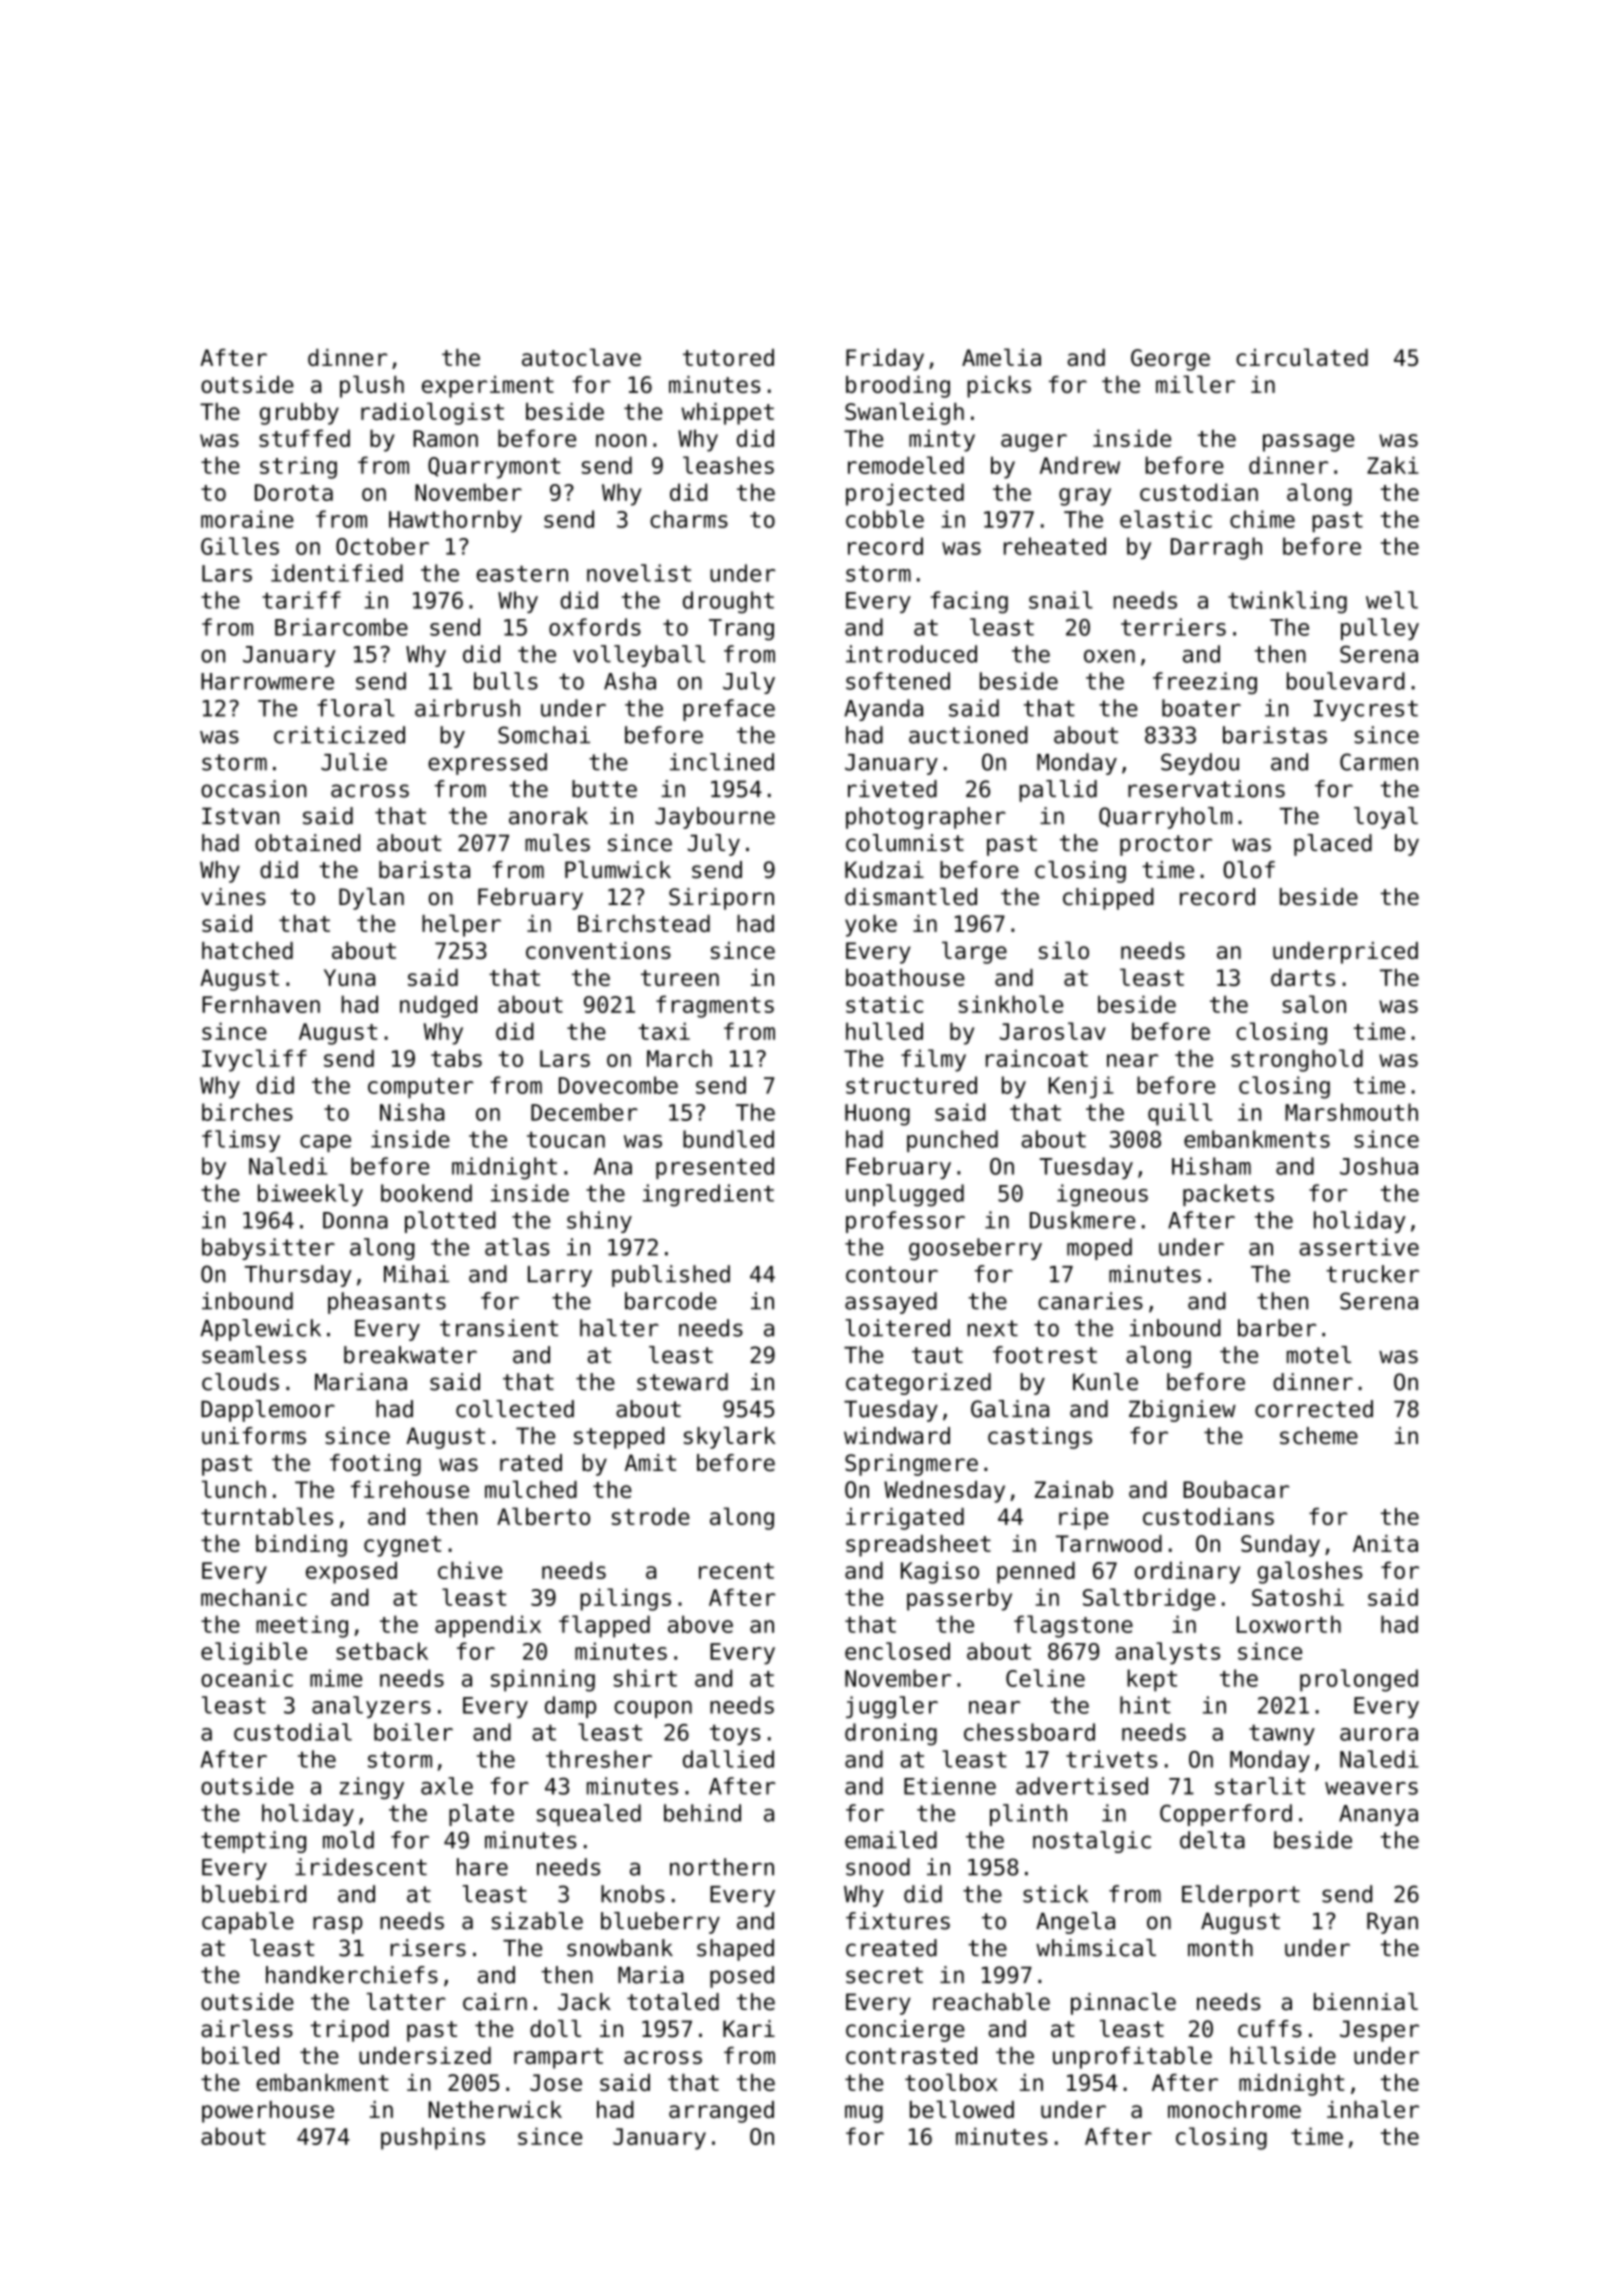  What do you see at coordinates (1379, 1734) in the image?
I see `aurora` at bounding box center [1379, 1734].
